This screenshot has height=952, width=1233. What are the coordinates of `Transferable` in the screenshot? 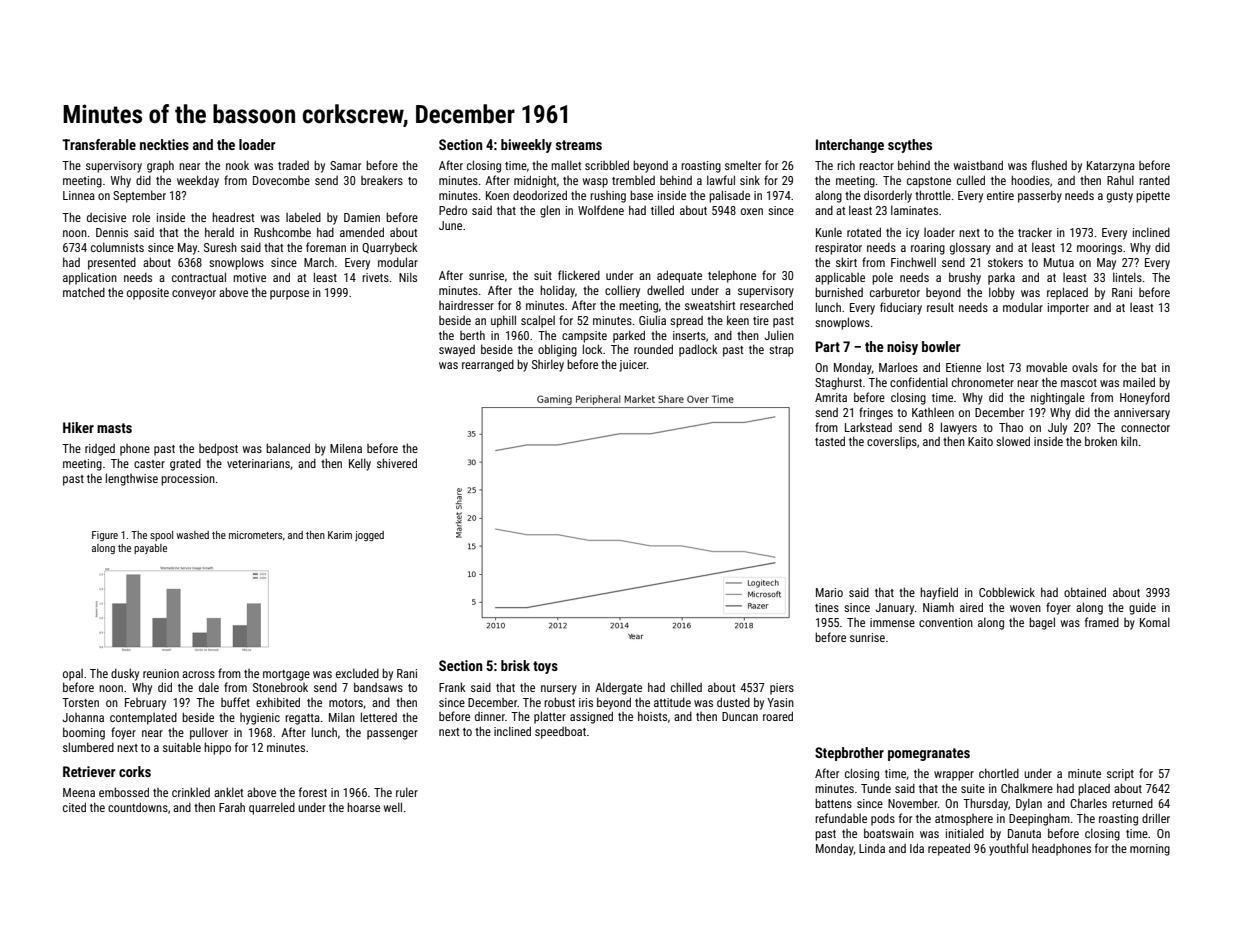 It's located at (99, 144).
